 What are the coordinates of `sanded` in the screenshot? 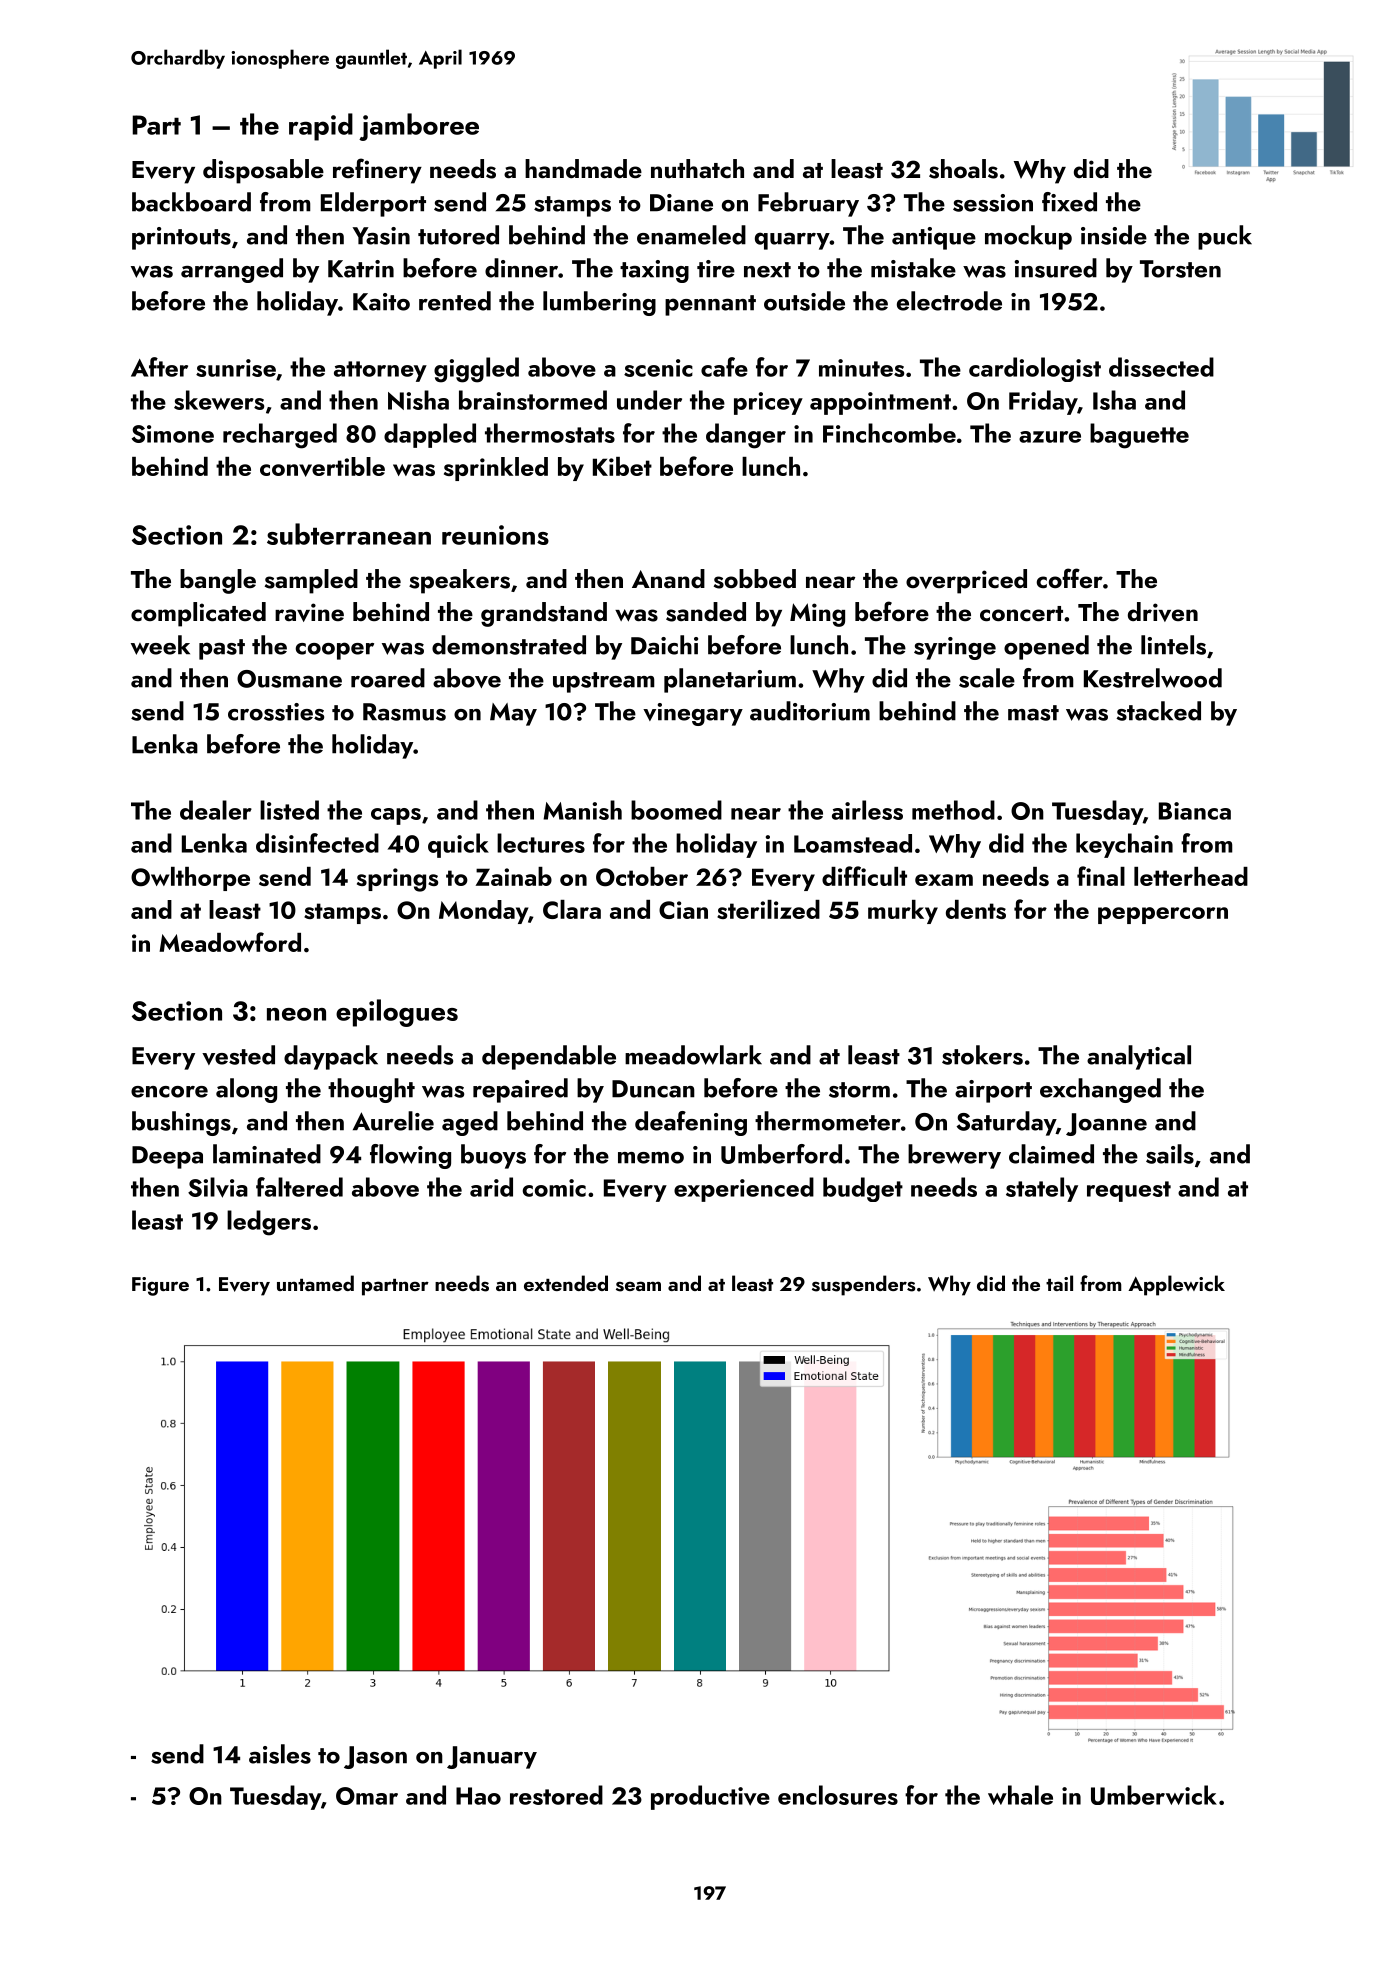 It's located at (706, 612).
